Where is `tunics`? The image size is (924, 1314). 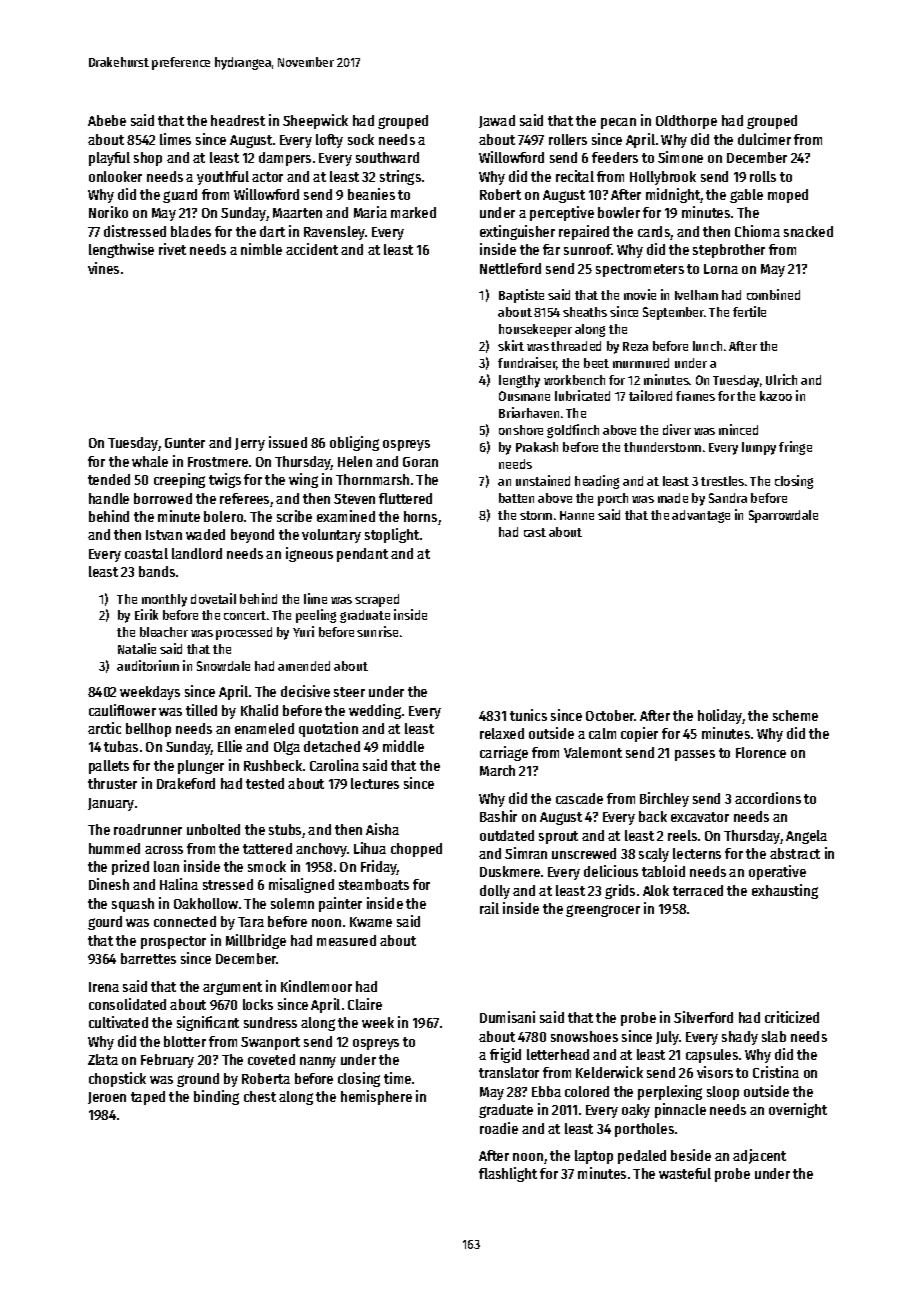
tunics is located at coordinates (528, 715).
